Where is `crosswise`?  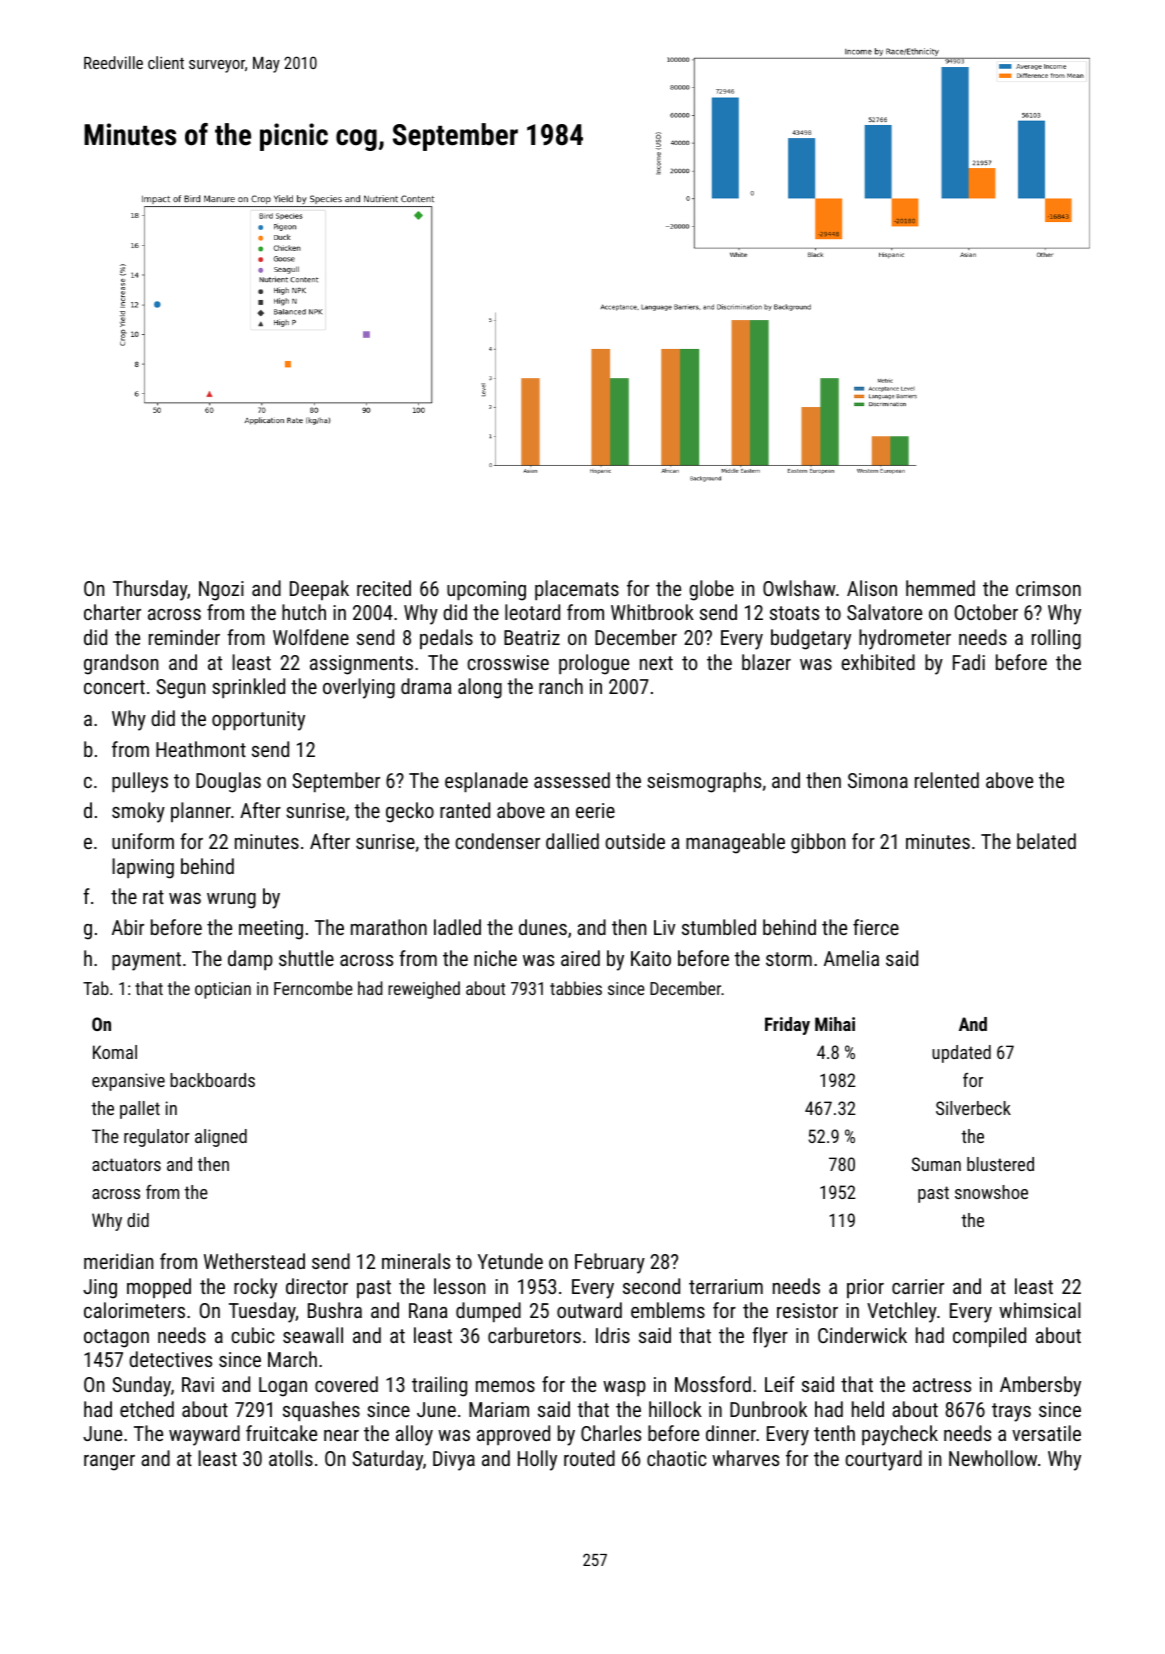
crosswise is located at coordinates (508, 662).
